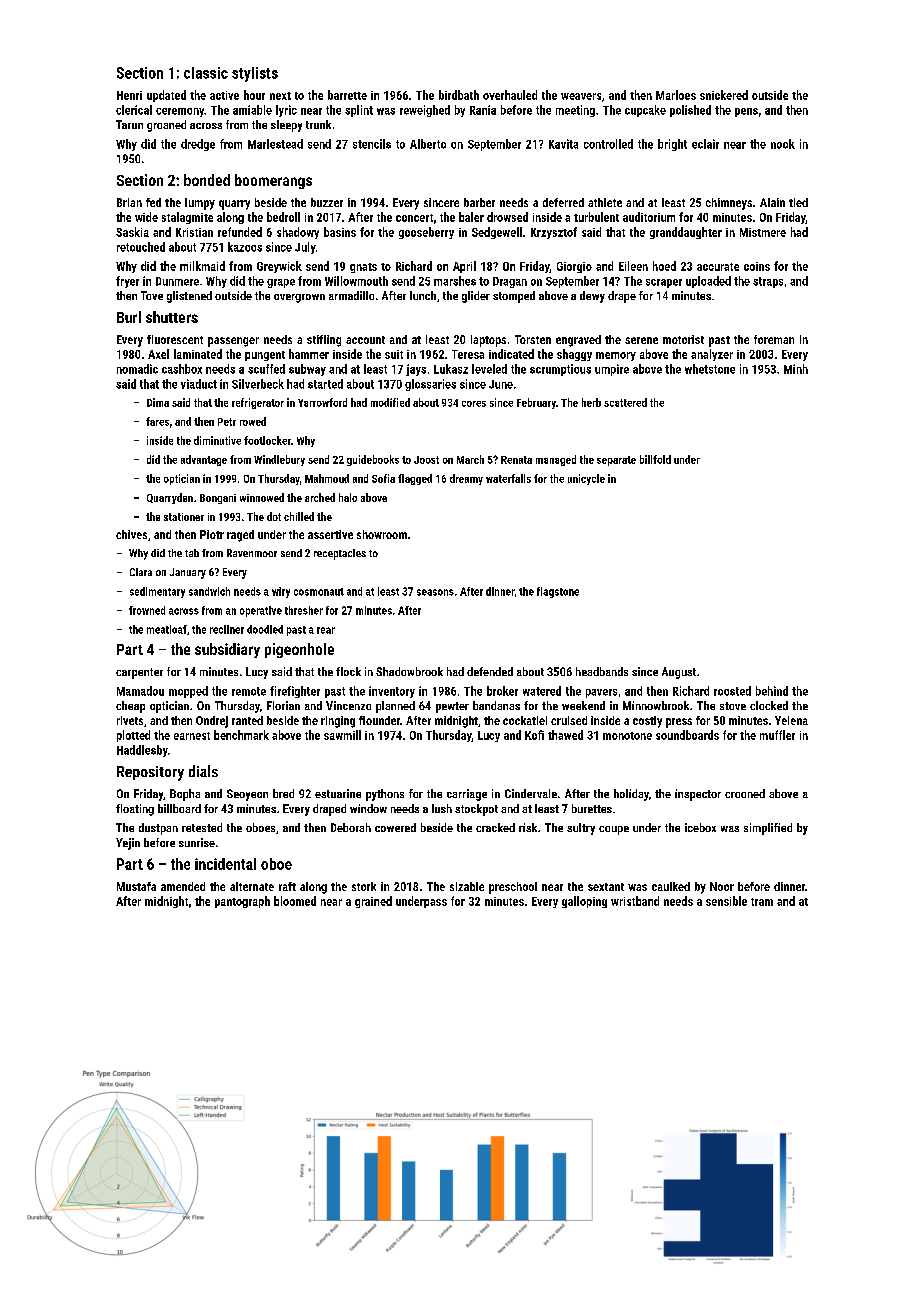 This document has width=924, height=1308. I want to click on account, so click(365, 340).
